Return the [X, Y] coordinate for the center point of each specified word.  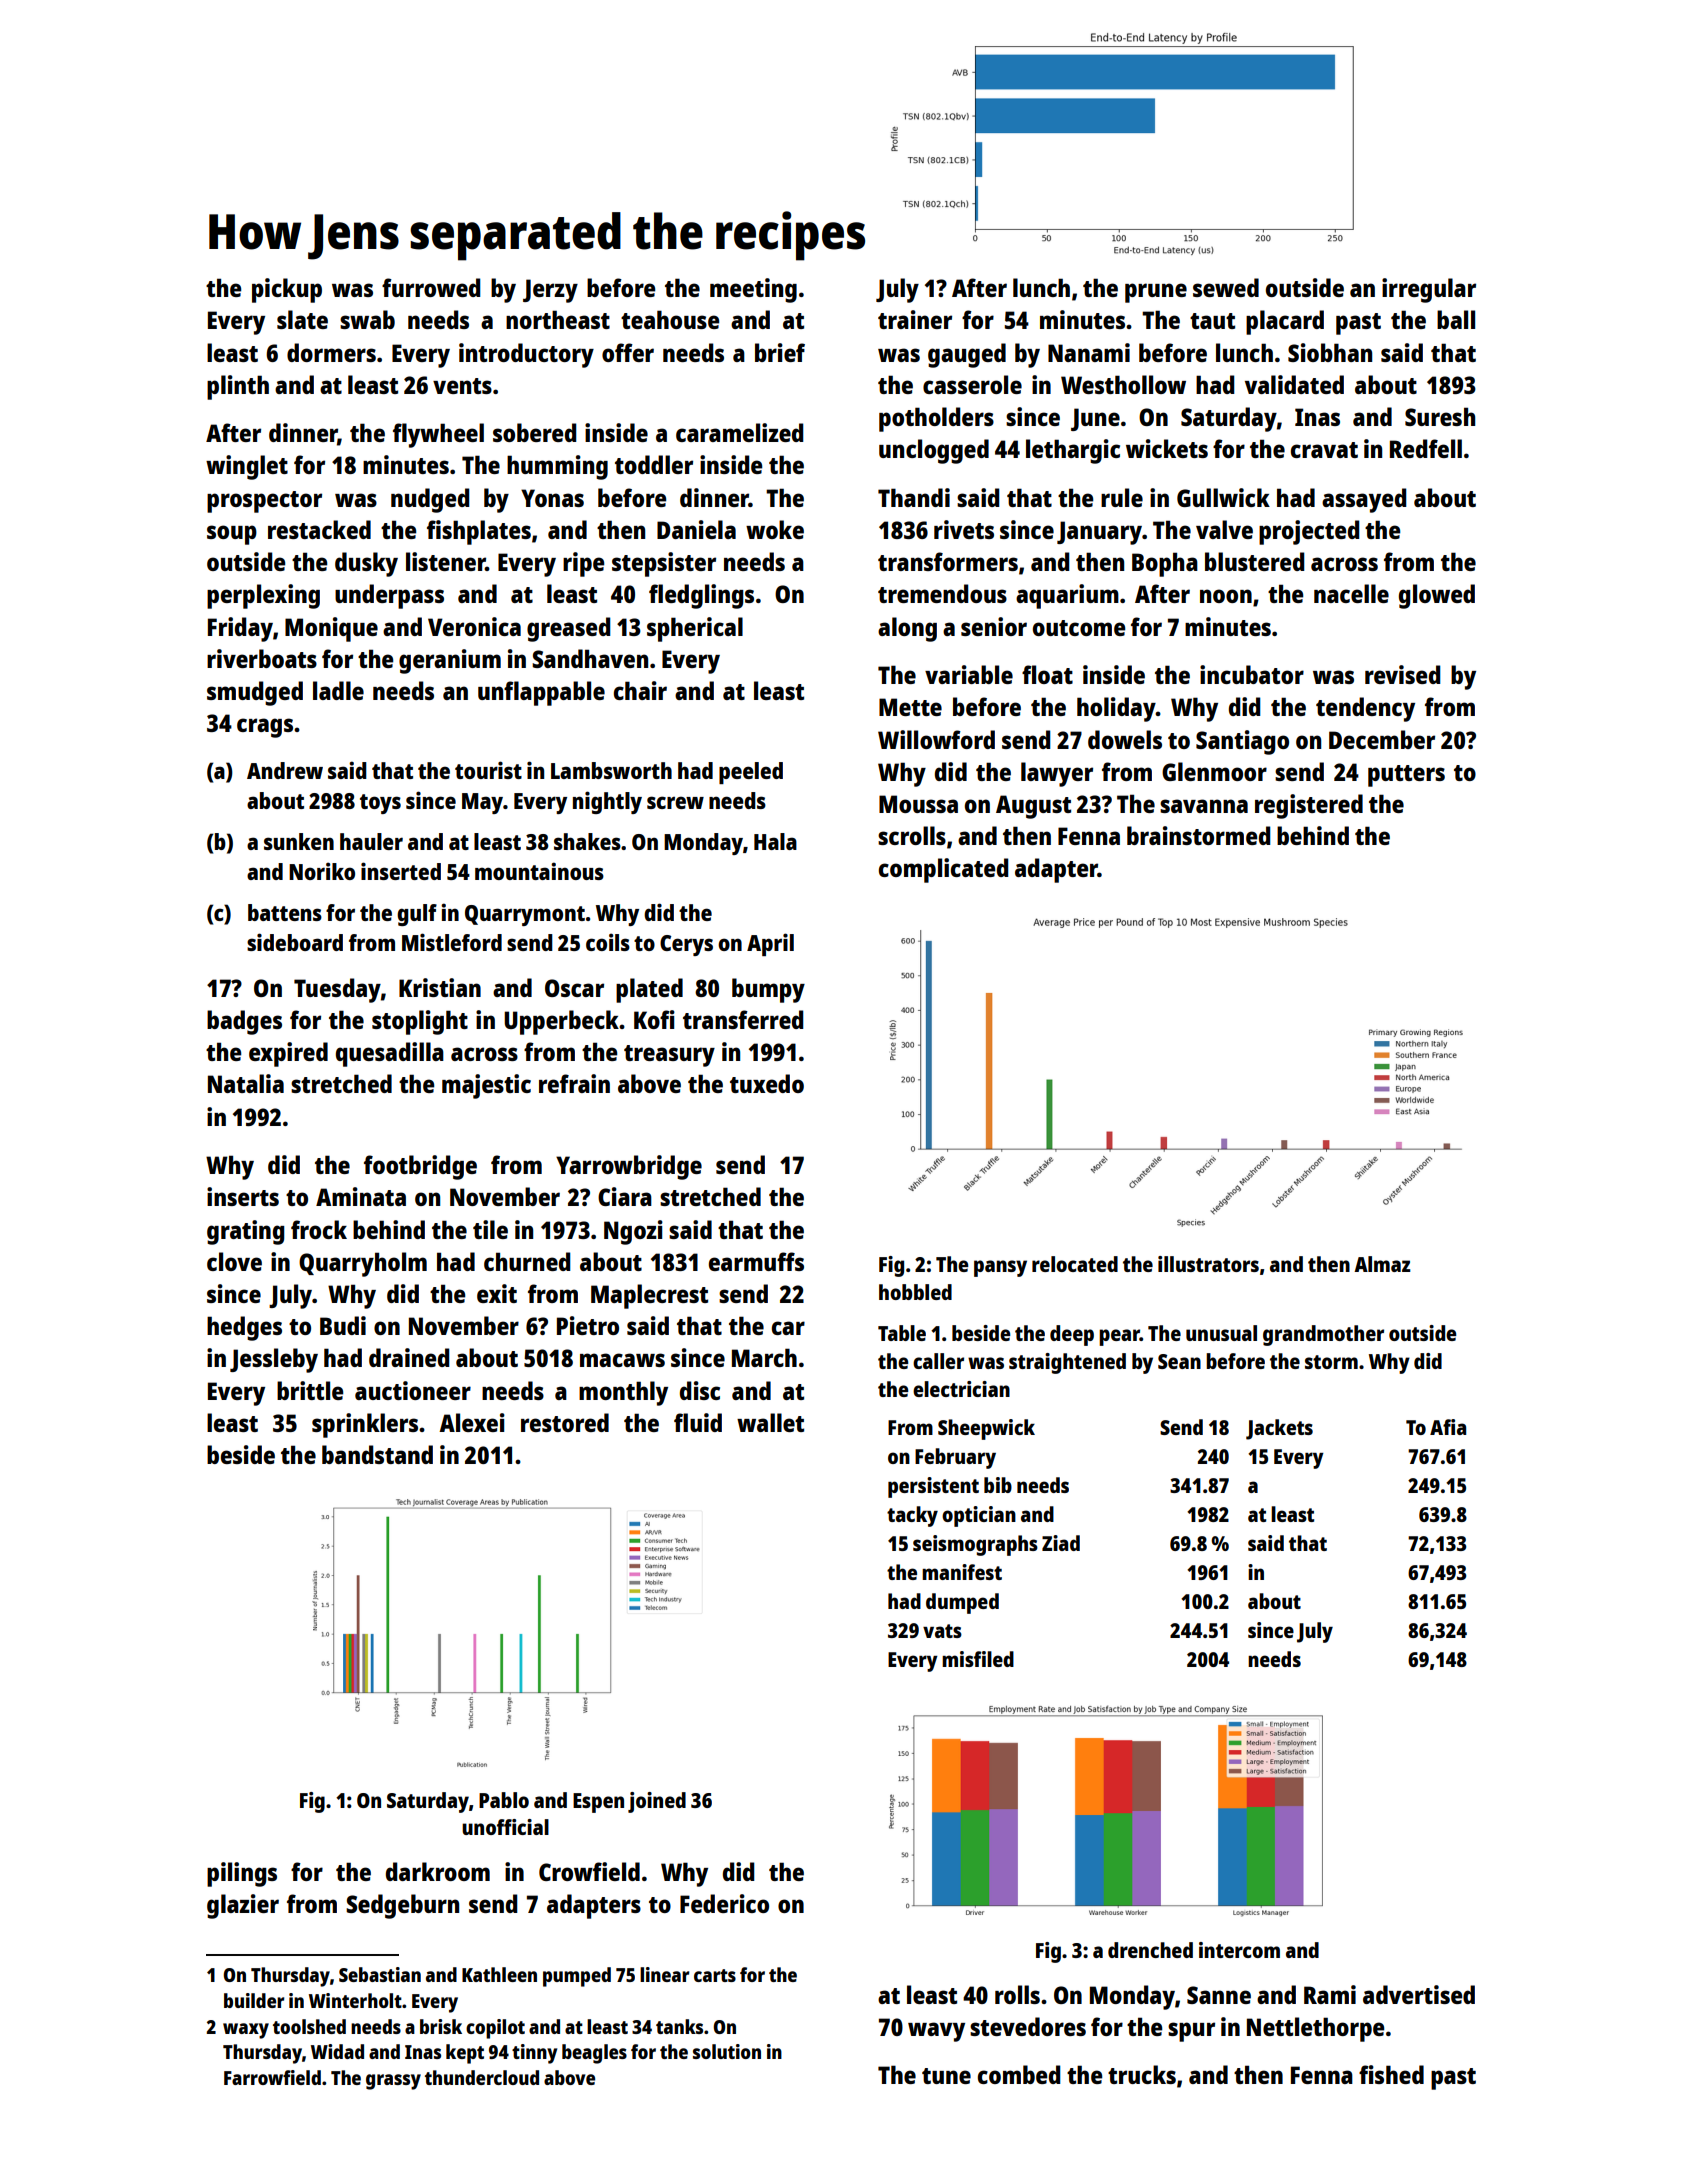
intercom [1239, 1950]
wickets [1167, 448]
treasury [669, 1056]
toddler [654, 464]
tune [946, 2076]
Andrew [285, 770]
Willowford [936, 739]
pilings [242, 1874]
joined [657, 1802]
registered [1309, 806]
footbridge [420, 1167]
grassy [393, 2082]
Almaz [1382, 1264]
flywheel [438, 435]
